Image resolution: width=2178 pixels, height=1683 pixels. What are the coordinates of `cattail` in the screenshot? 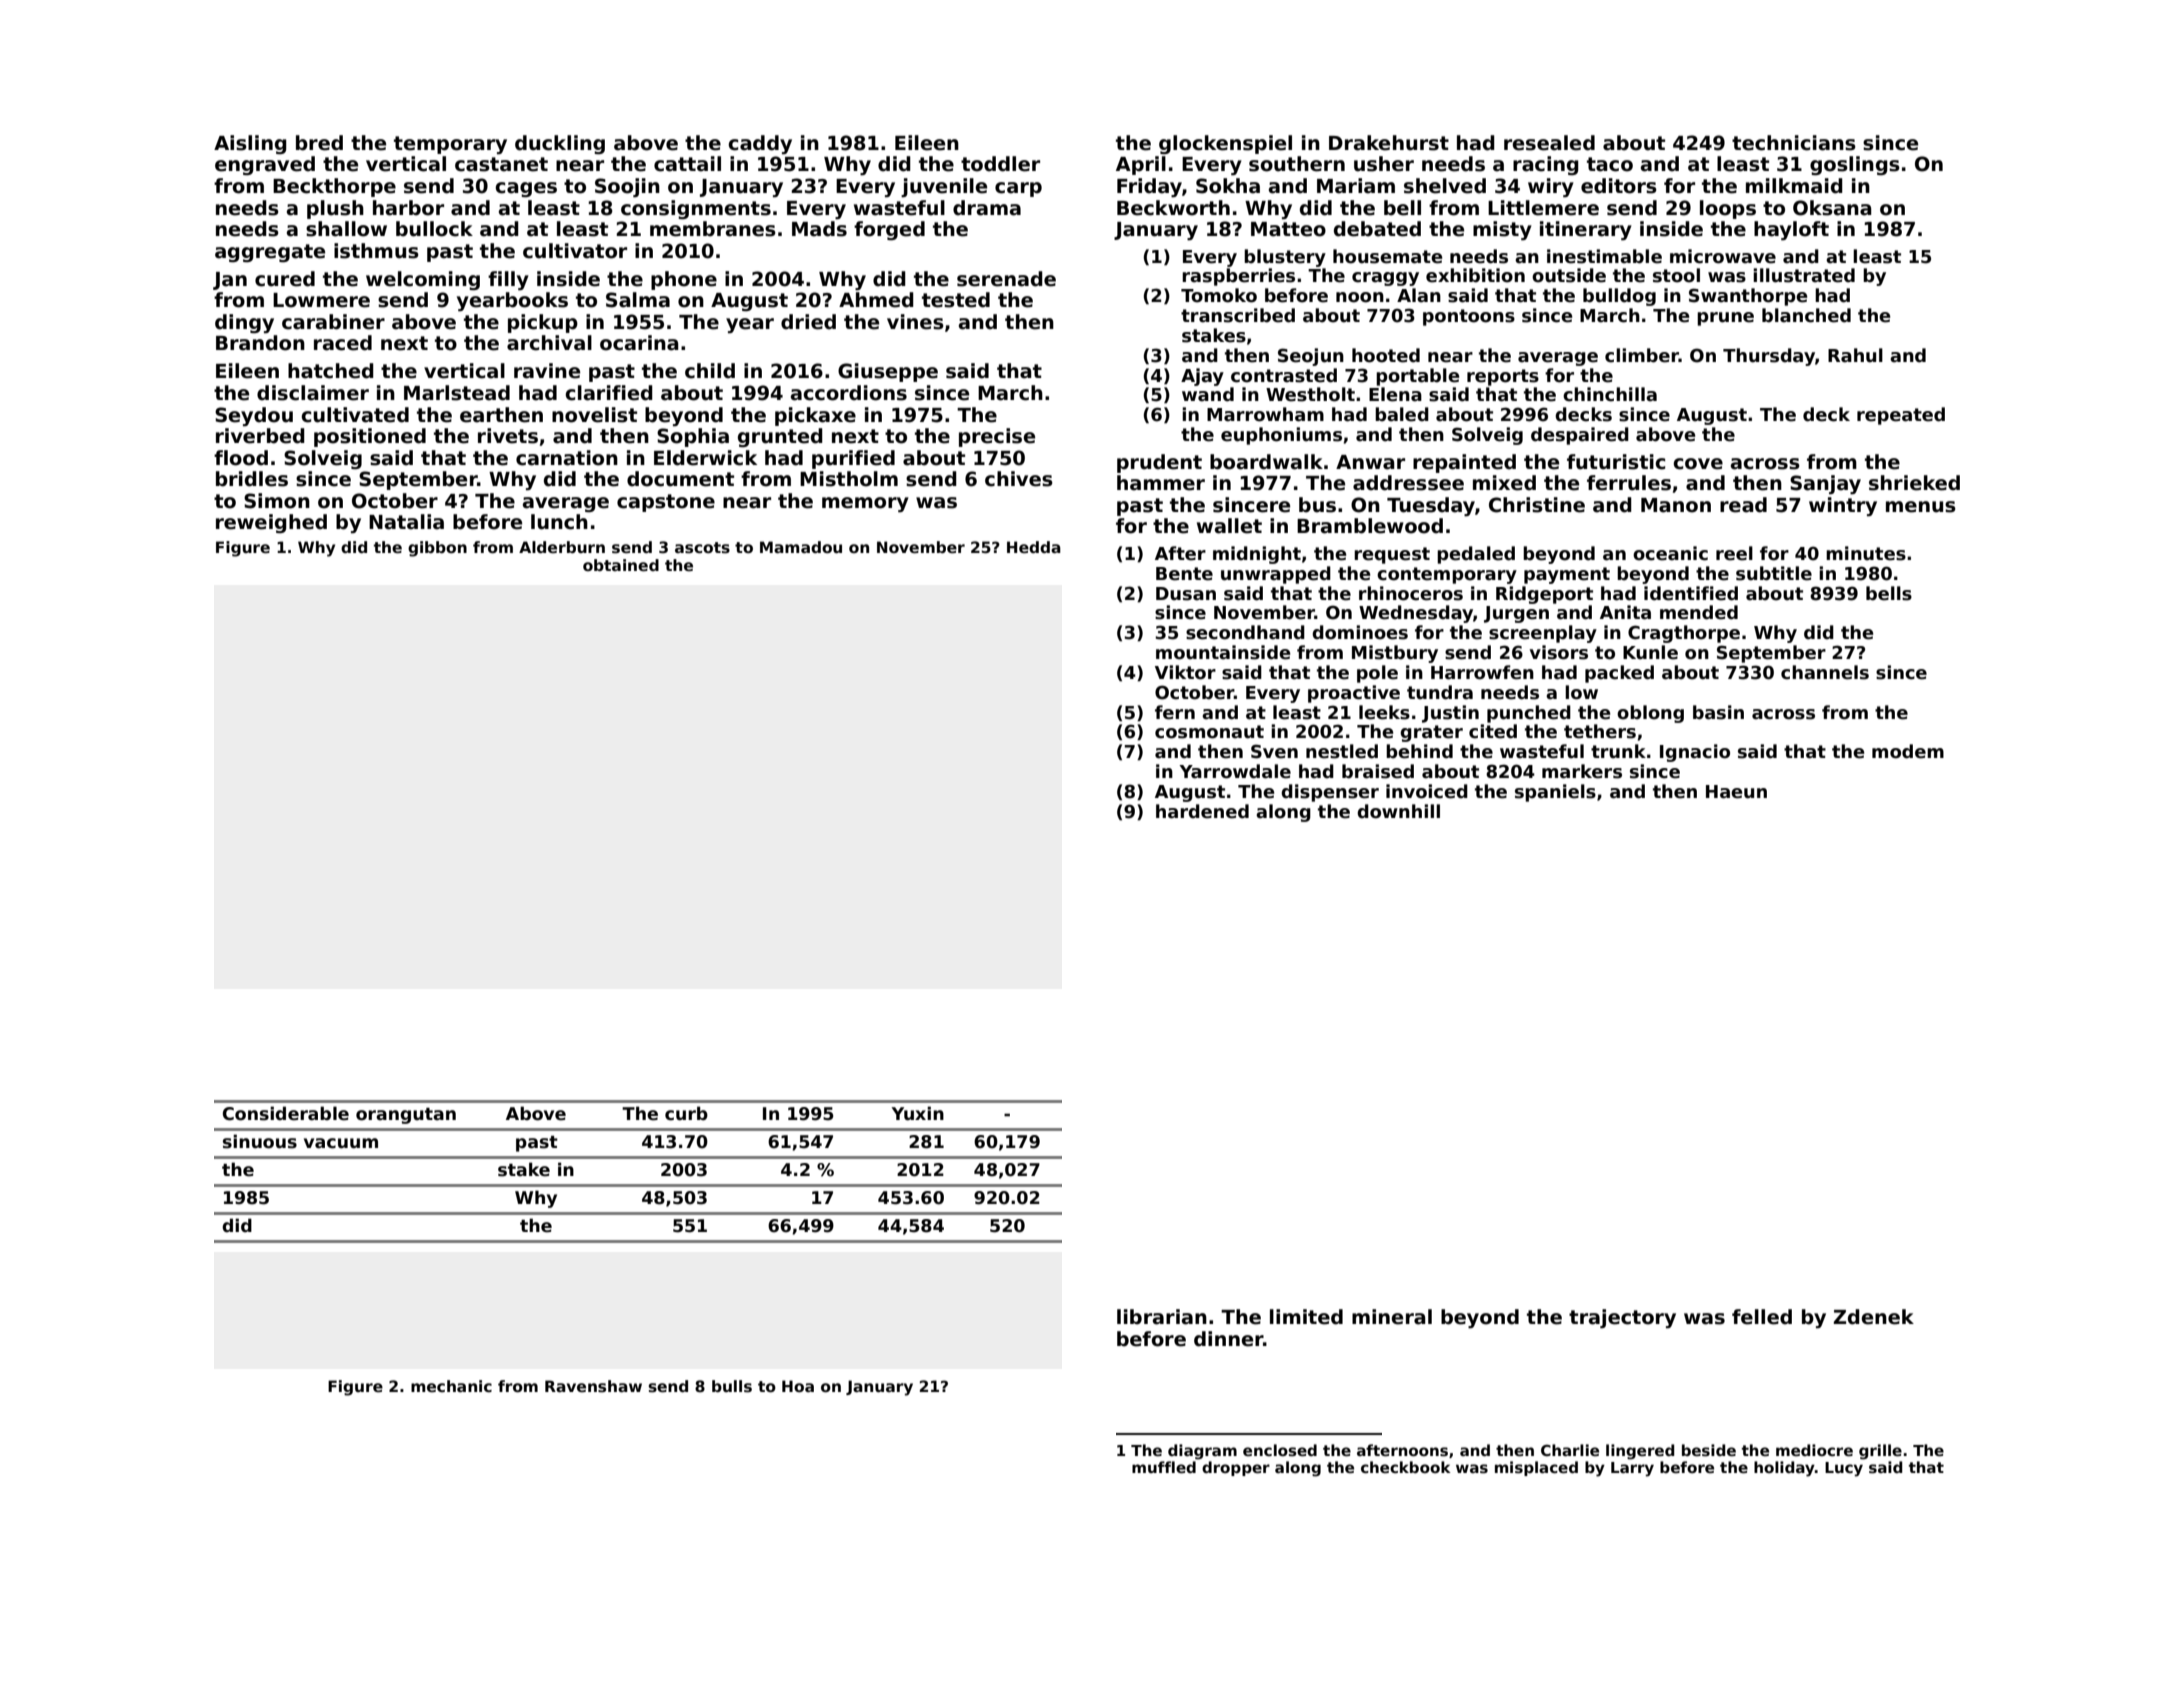 It's located at (687, 164).
